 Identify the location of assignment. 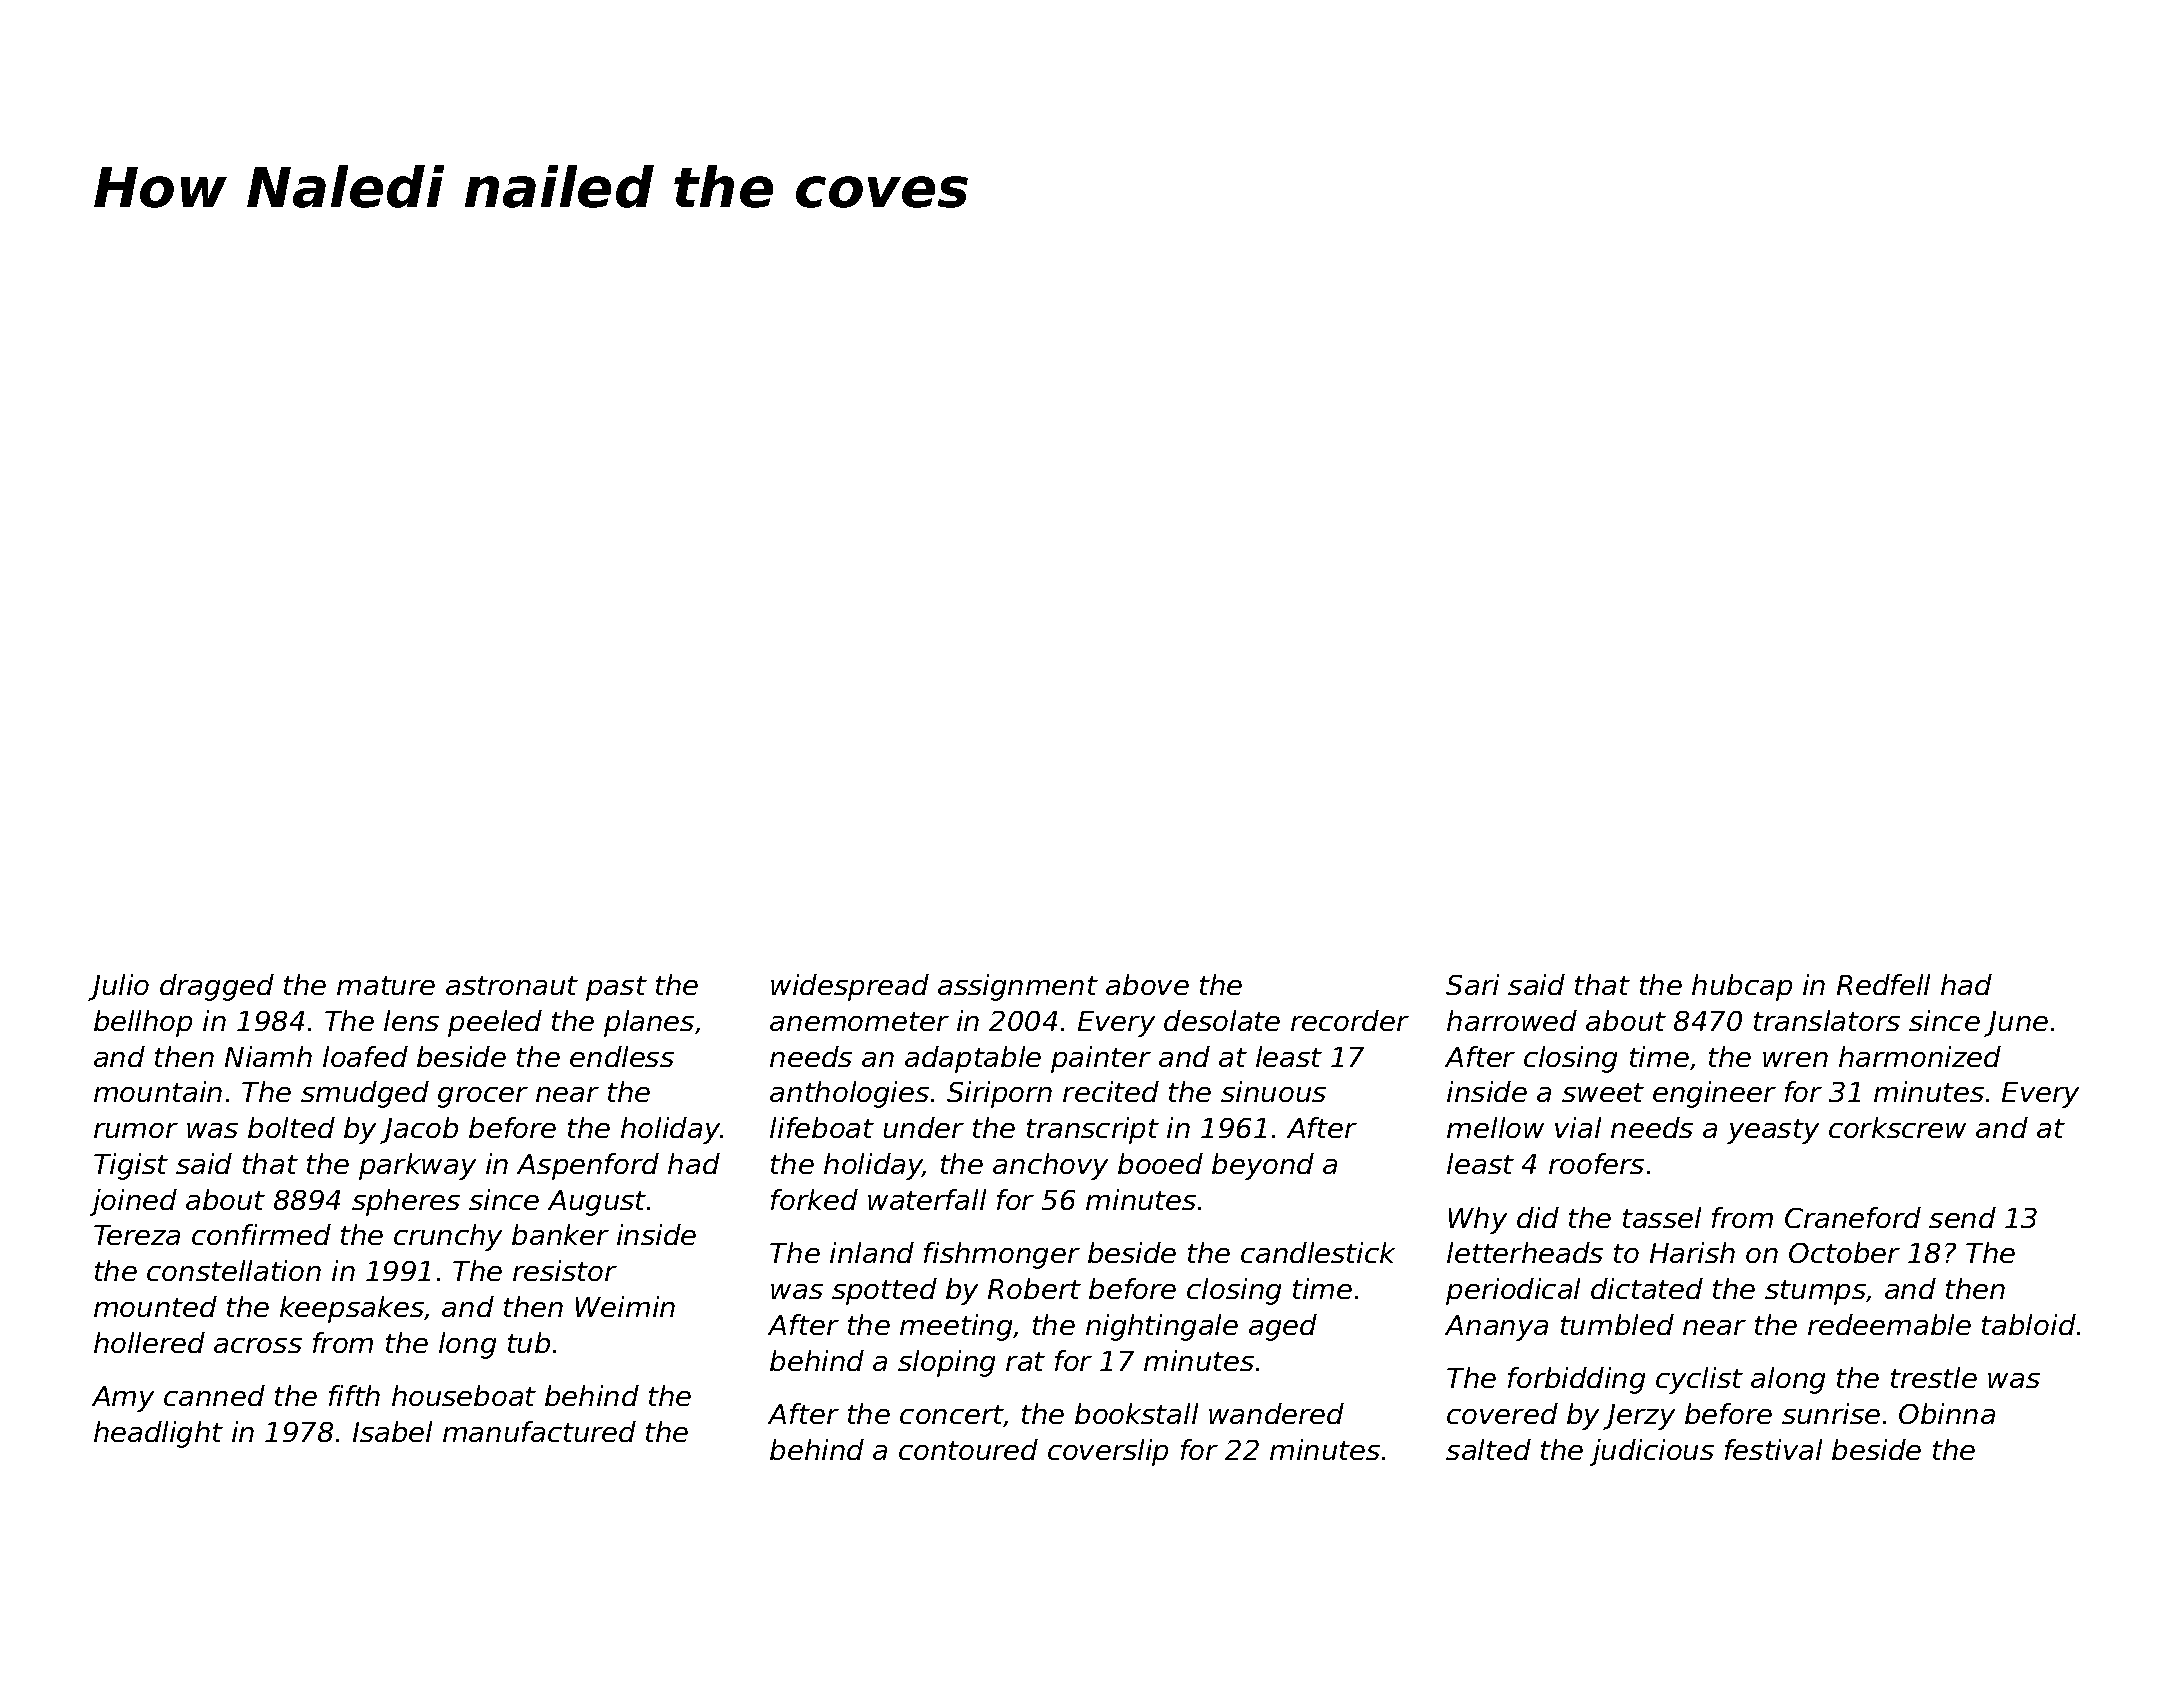
(1018, 987).
